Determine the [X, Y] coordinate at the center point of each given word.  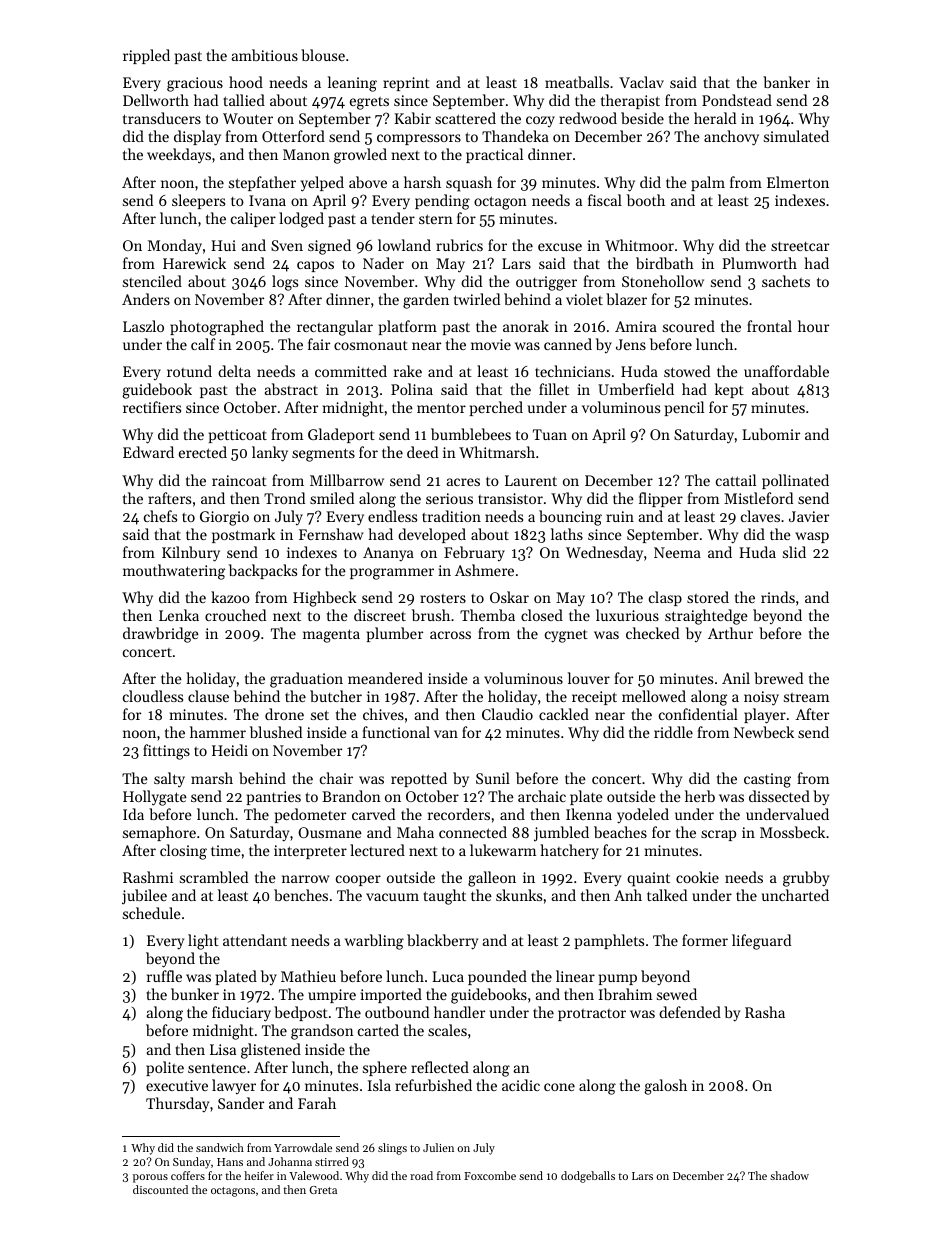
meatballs [577, 82]
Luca [448, 976]
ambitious [265, 55]
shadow [789, 1175]
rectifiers [152, 407]
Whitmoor [639, 245]
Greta [323, 1190]
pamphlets [609, 941]
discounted [160, 1189]
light [203, 942]
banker [786, 82]
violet [584, 299]
